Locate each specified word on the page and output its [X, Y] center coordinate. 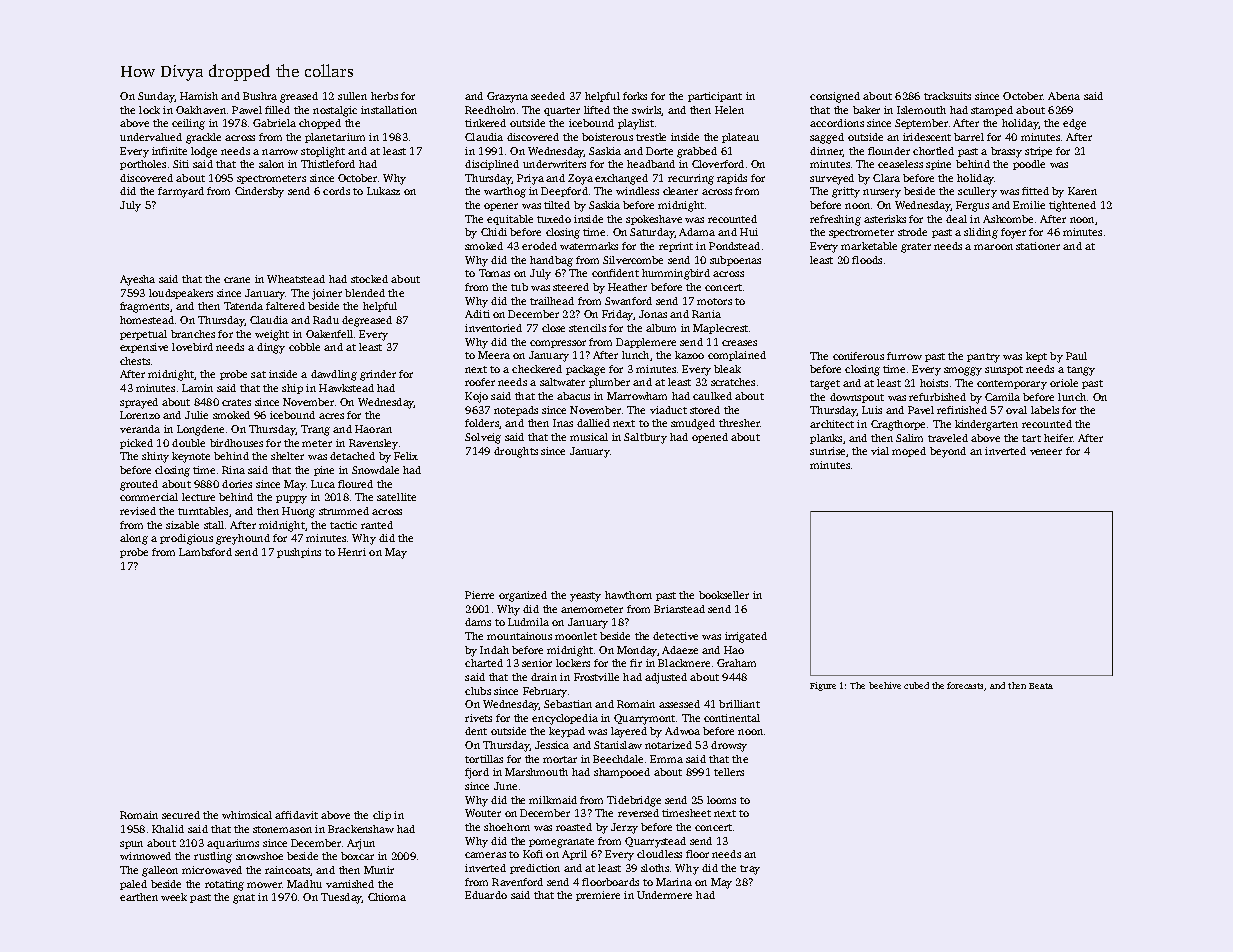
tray [750, 870]
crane [237, 280]
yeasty [585, 597]
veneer [1046, 452]
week [174, 897]
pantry [983, 358]
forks [635, 96]
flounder [889, 151]
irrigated [746, 637]
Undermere [664, 895]
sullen [352, 96]
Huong [298, 512]
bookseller [724, 595]
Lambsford [205, 552]
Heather [627, 287]
